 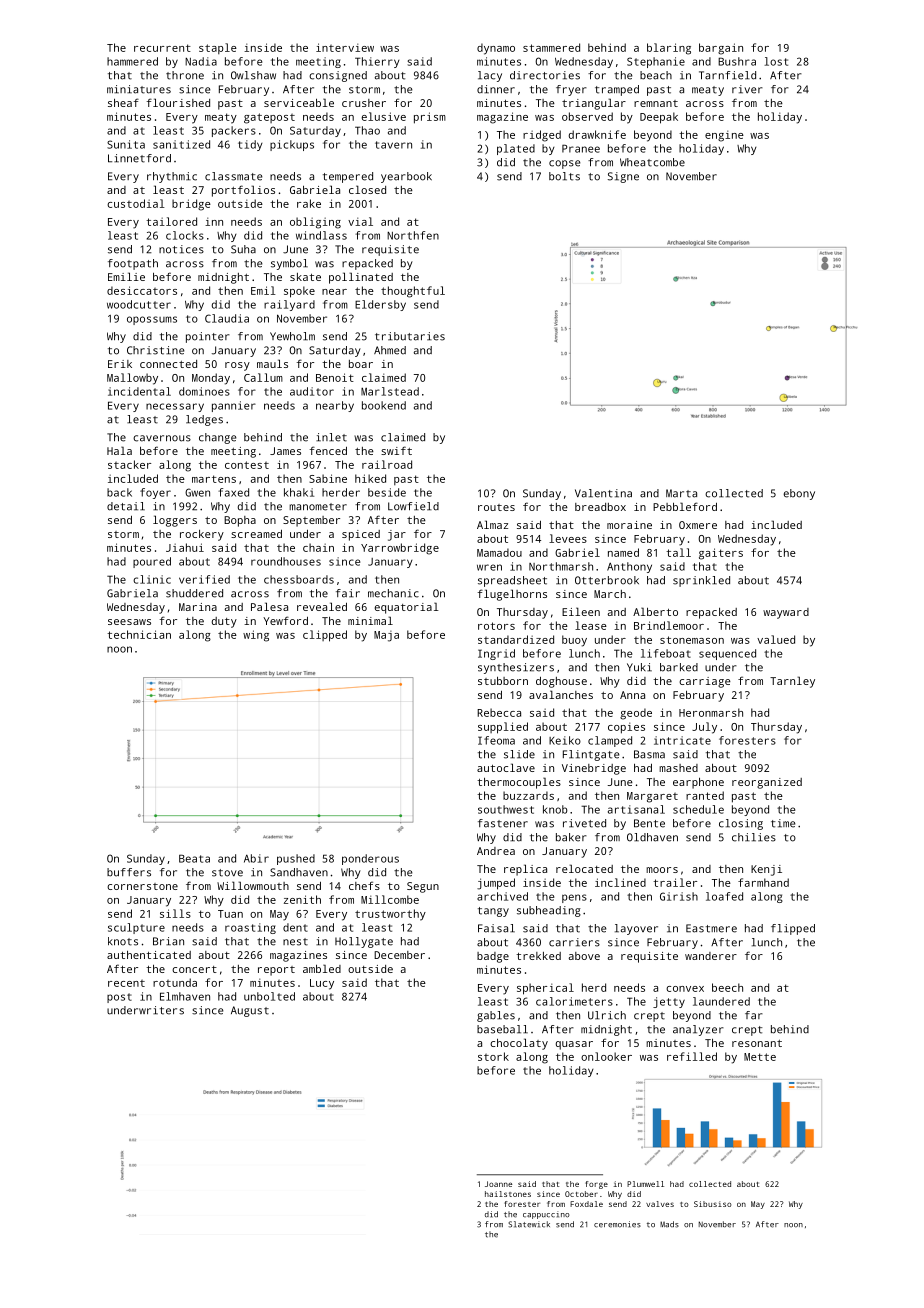 I want to click on Slatewick, so click(x=529, y=1224).
